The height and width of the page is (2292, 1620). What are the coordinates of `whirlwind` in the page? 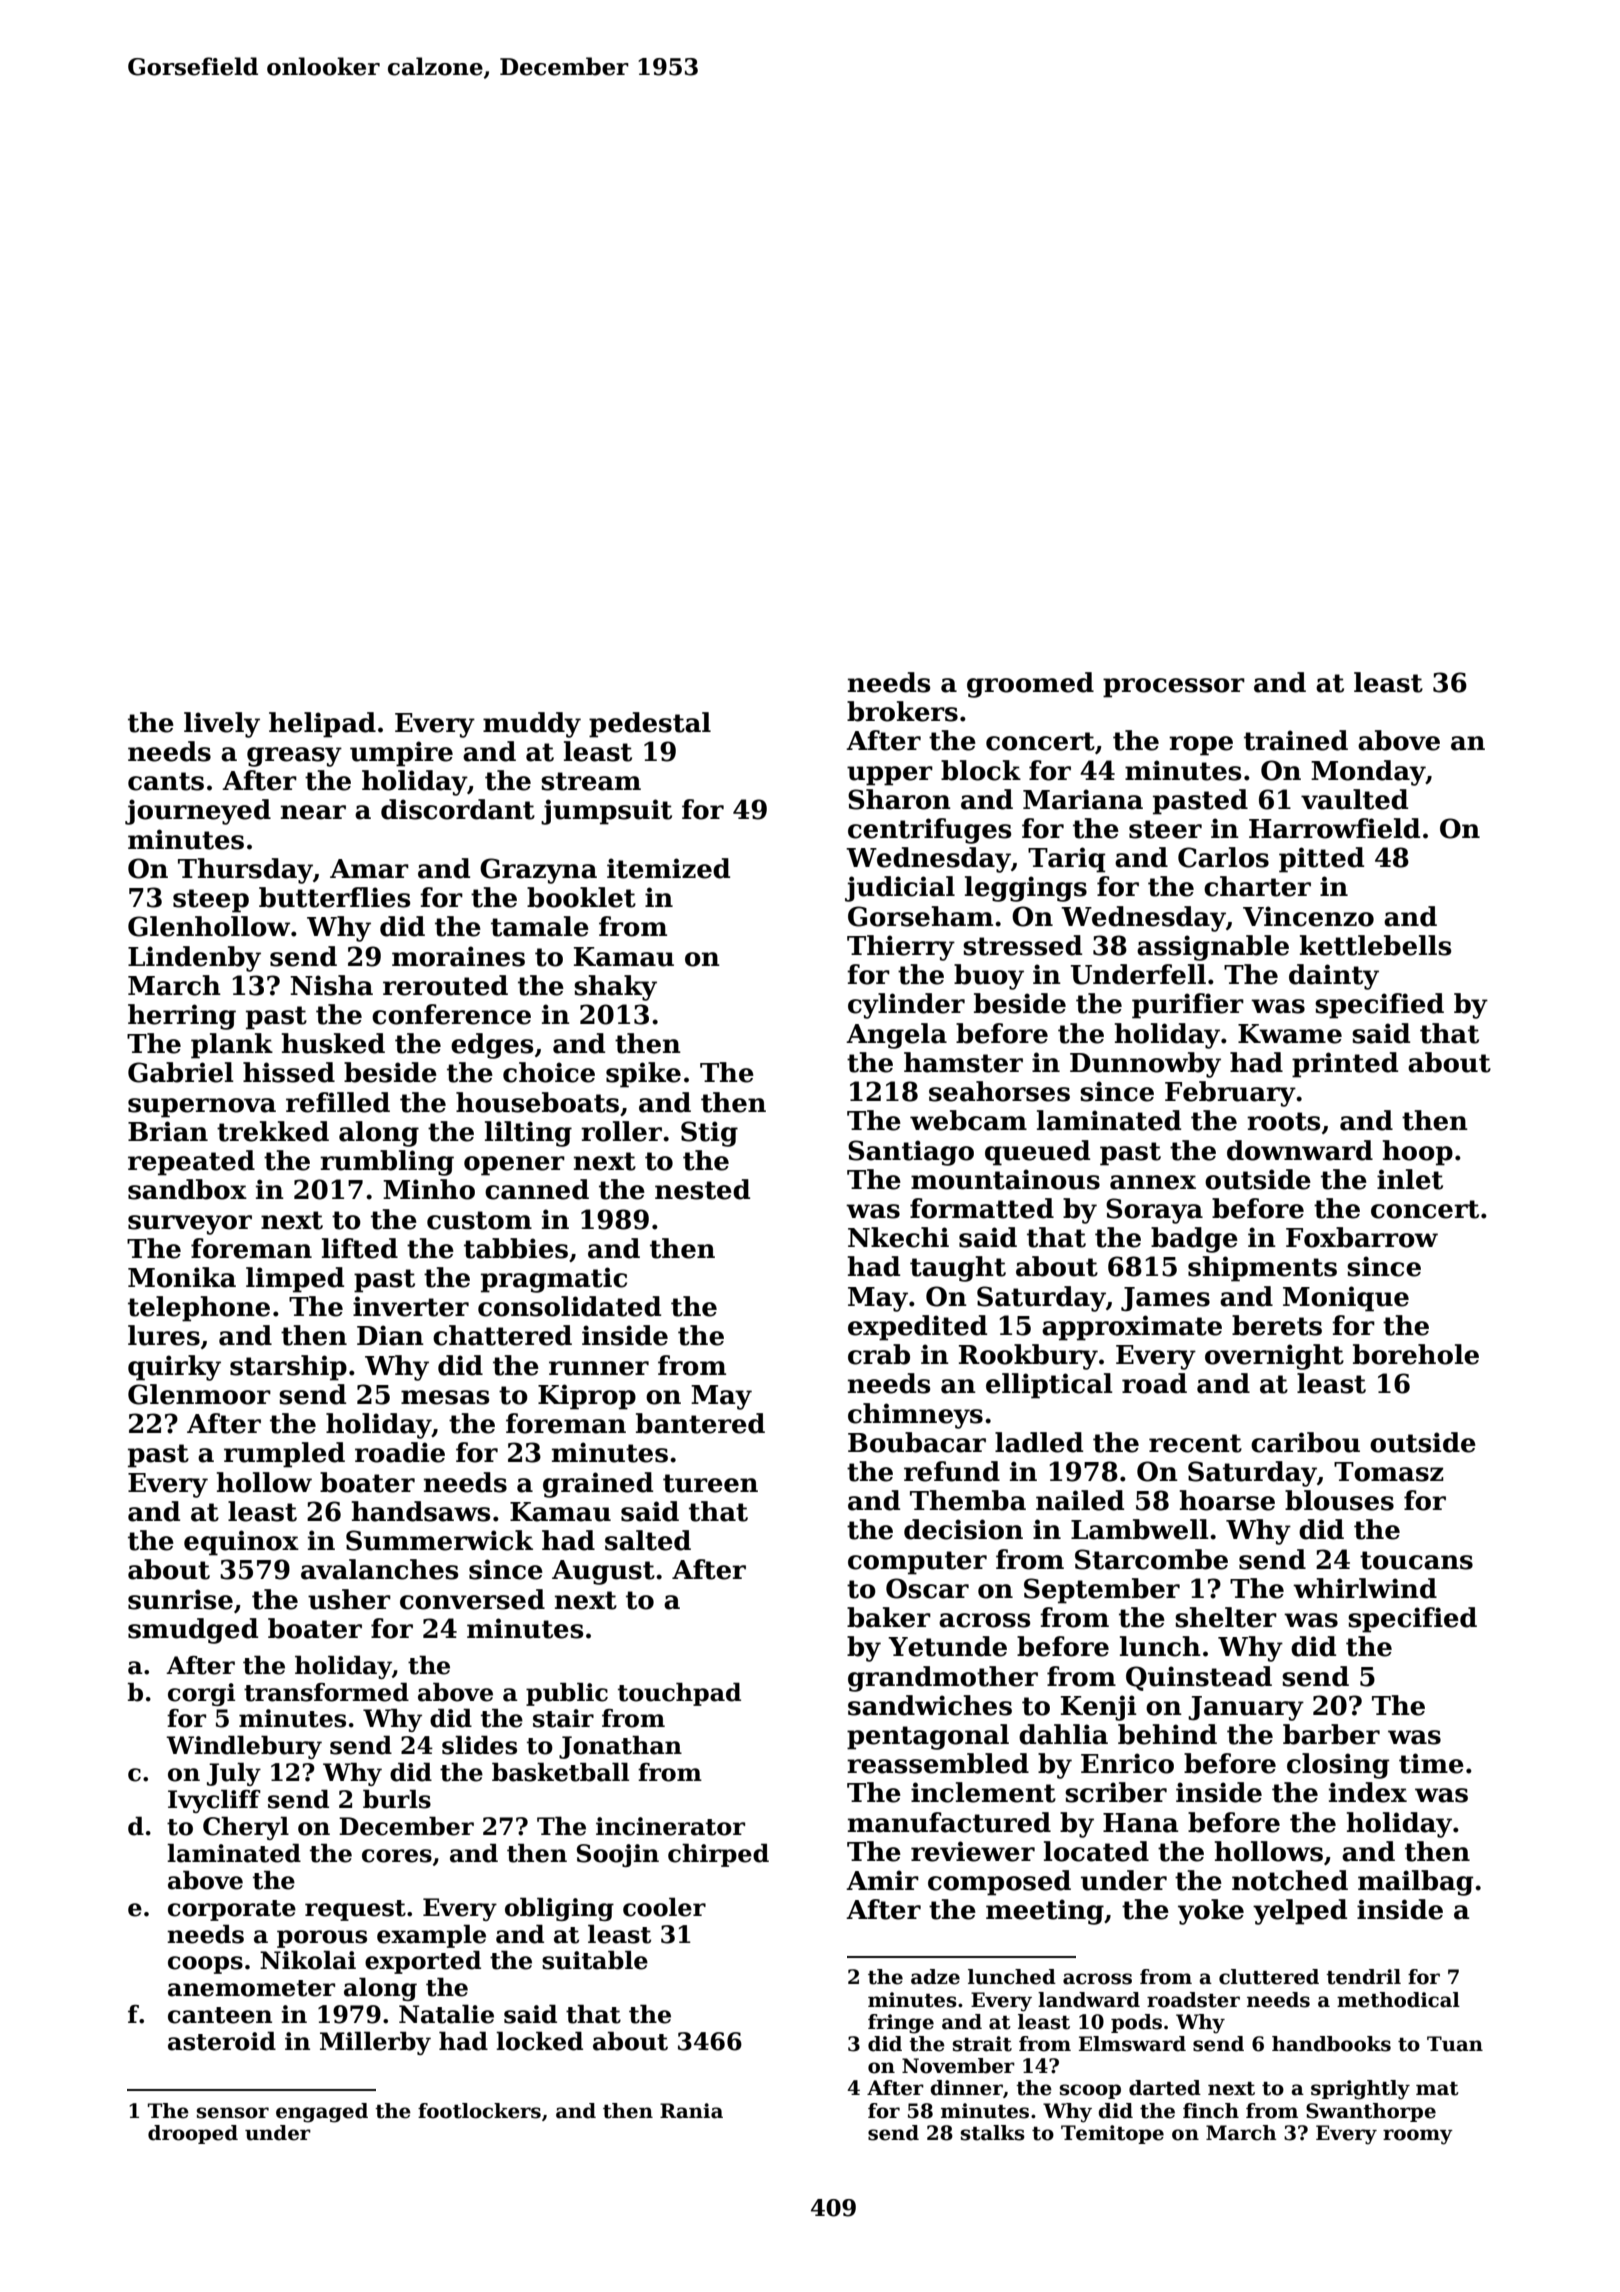 It's located at (1365, 1588).
